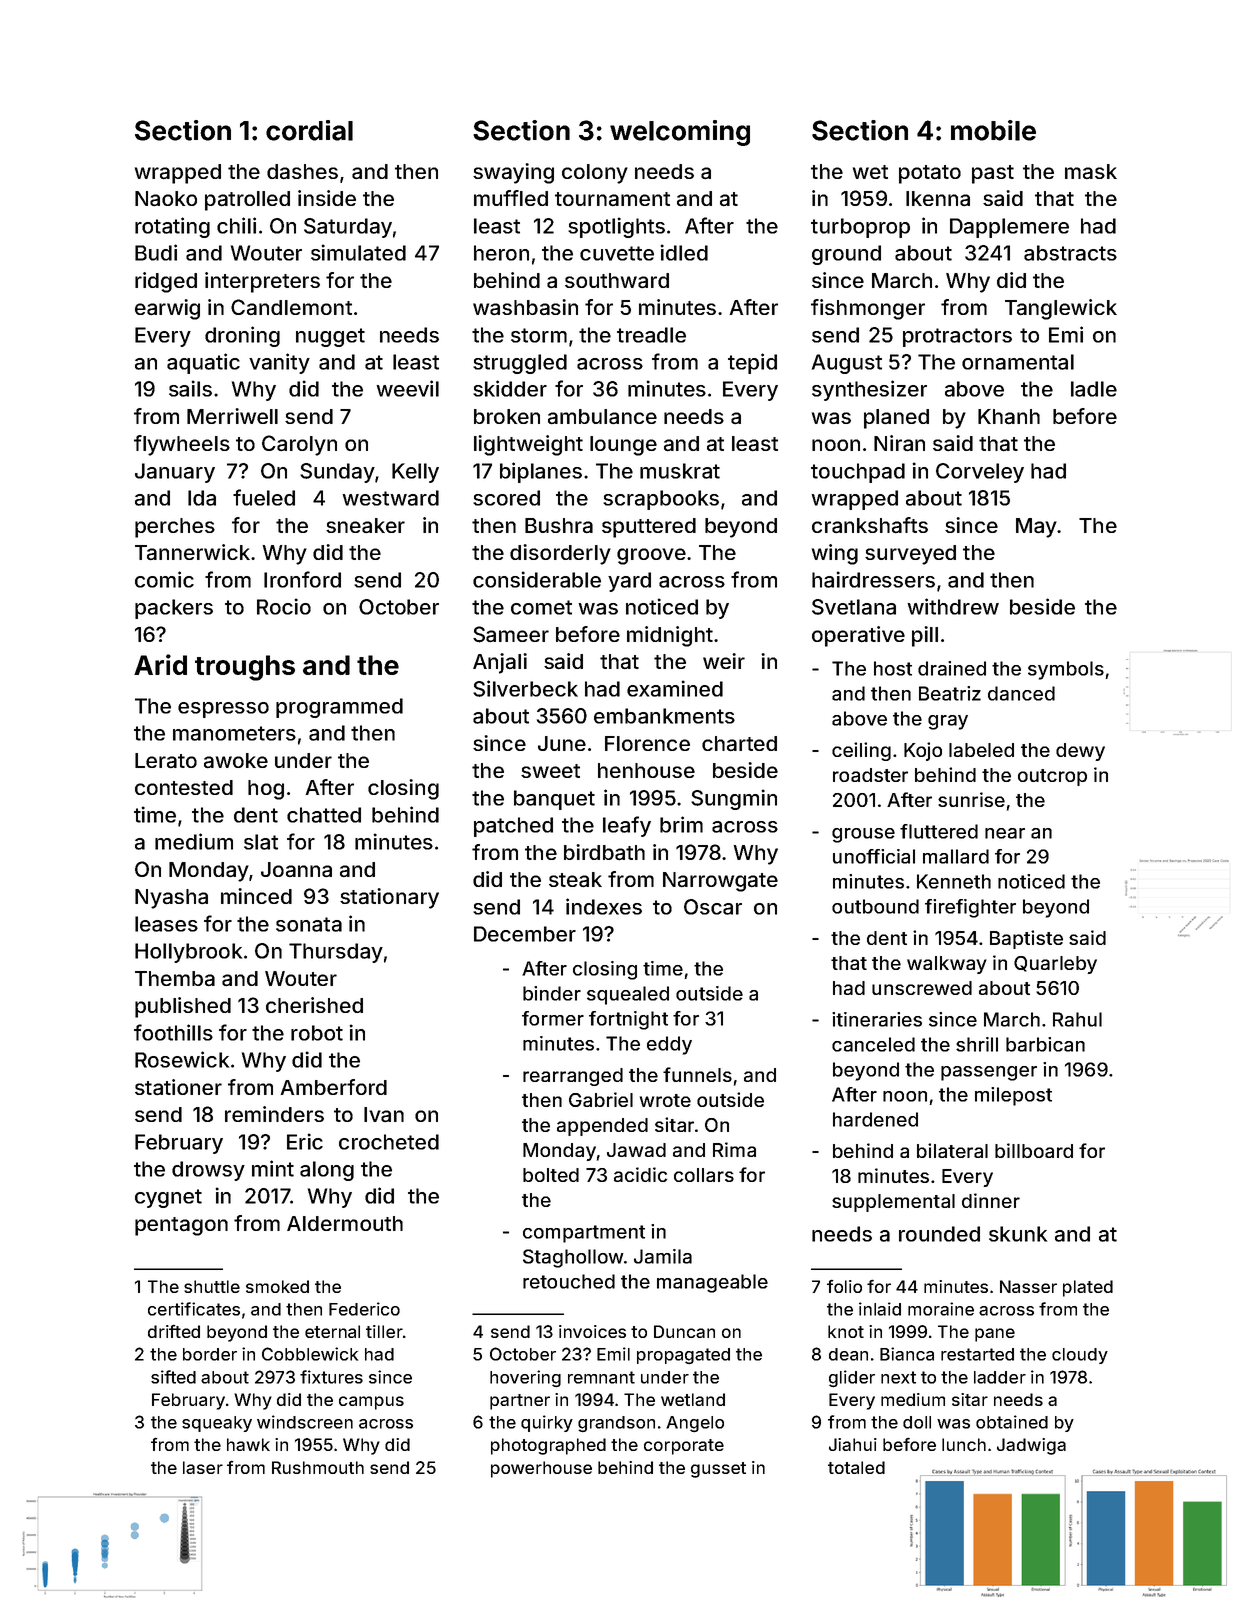 This screenshot has width=1251, height=1619. What do you see at coordinates (910, 555) in the screenshot?
I see `surveyed` at bounding box center [910, 555].
